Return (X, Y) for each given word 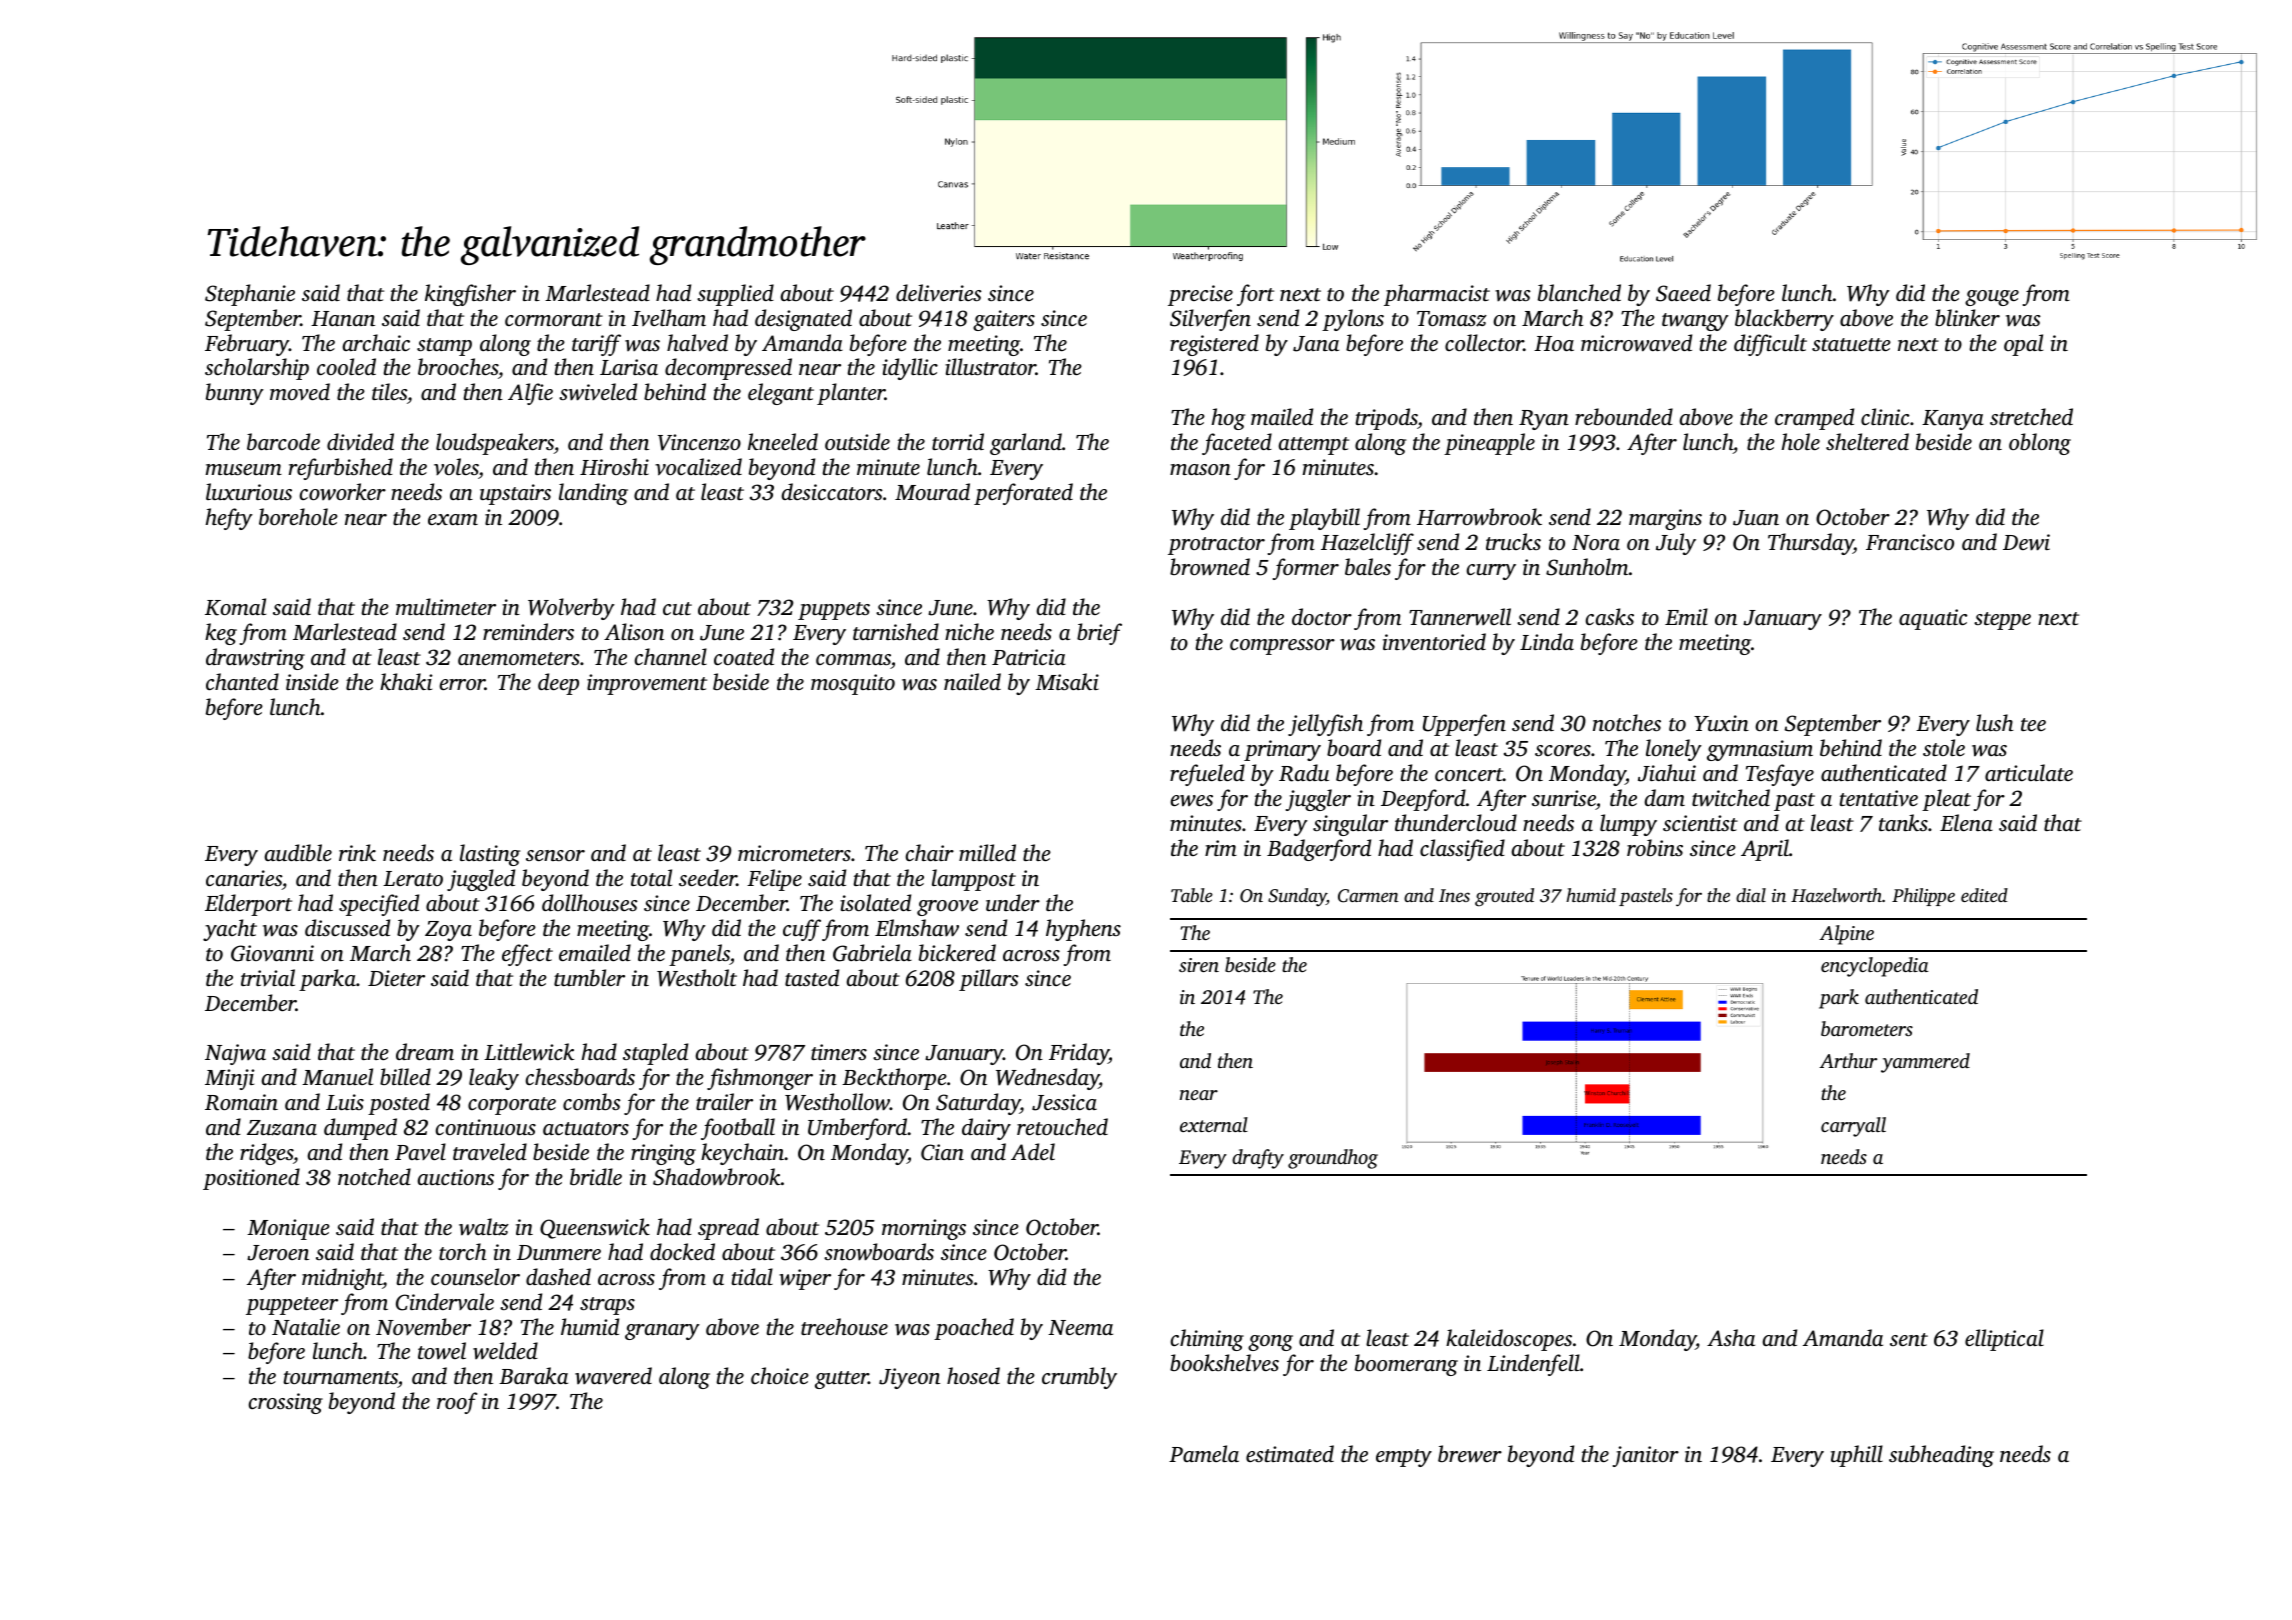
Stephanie (250, 295)
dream (425, 1051)
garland (1026, 444)
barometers (1867, 1028)
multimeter (446, 606)
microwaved (1636, 343)
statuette (1851, 344)
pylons (1353, 320)
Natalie (306, 1326)
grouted (1504, 897)
